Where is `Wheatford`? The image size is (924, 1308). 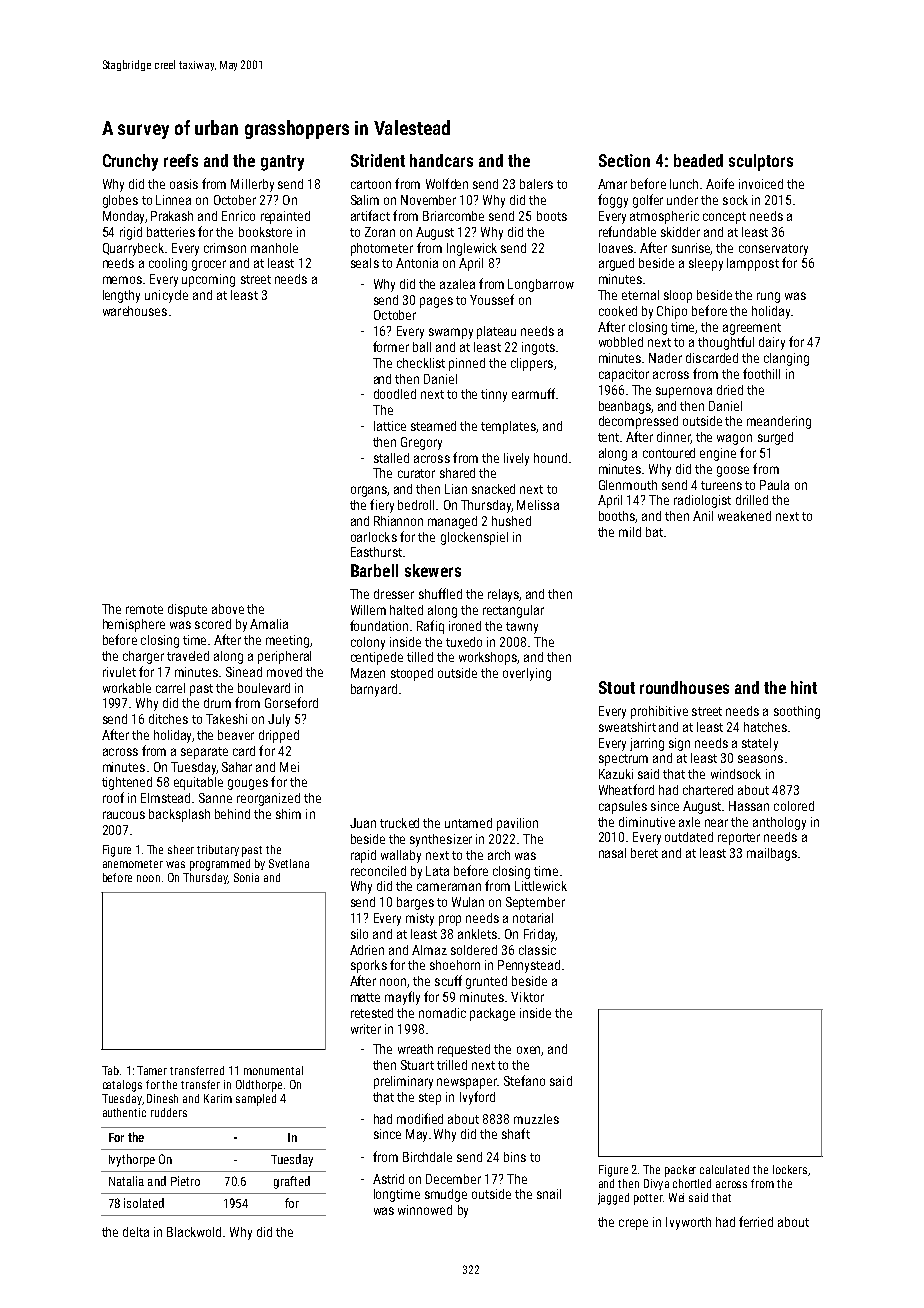
Wheatford is located at coordinates (626, 789).
